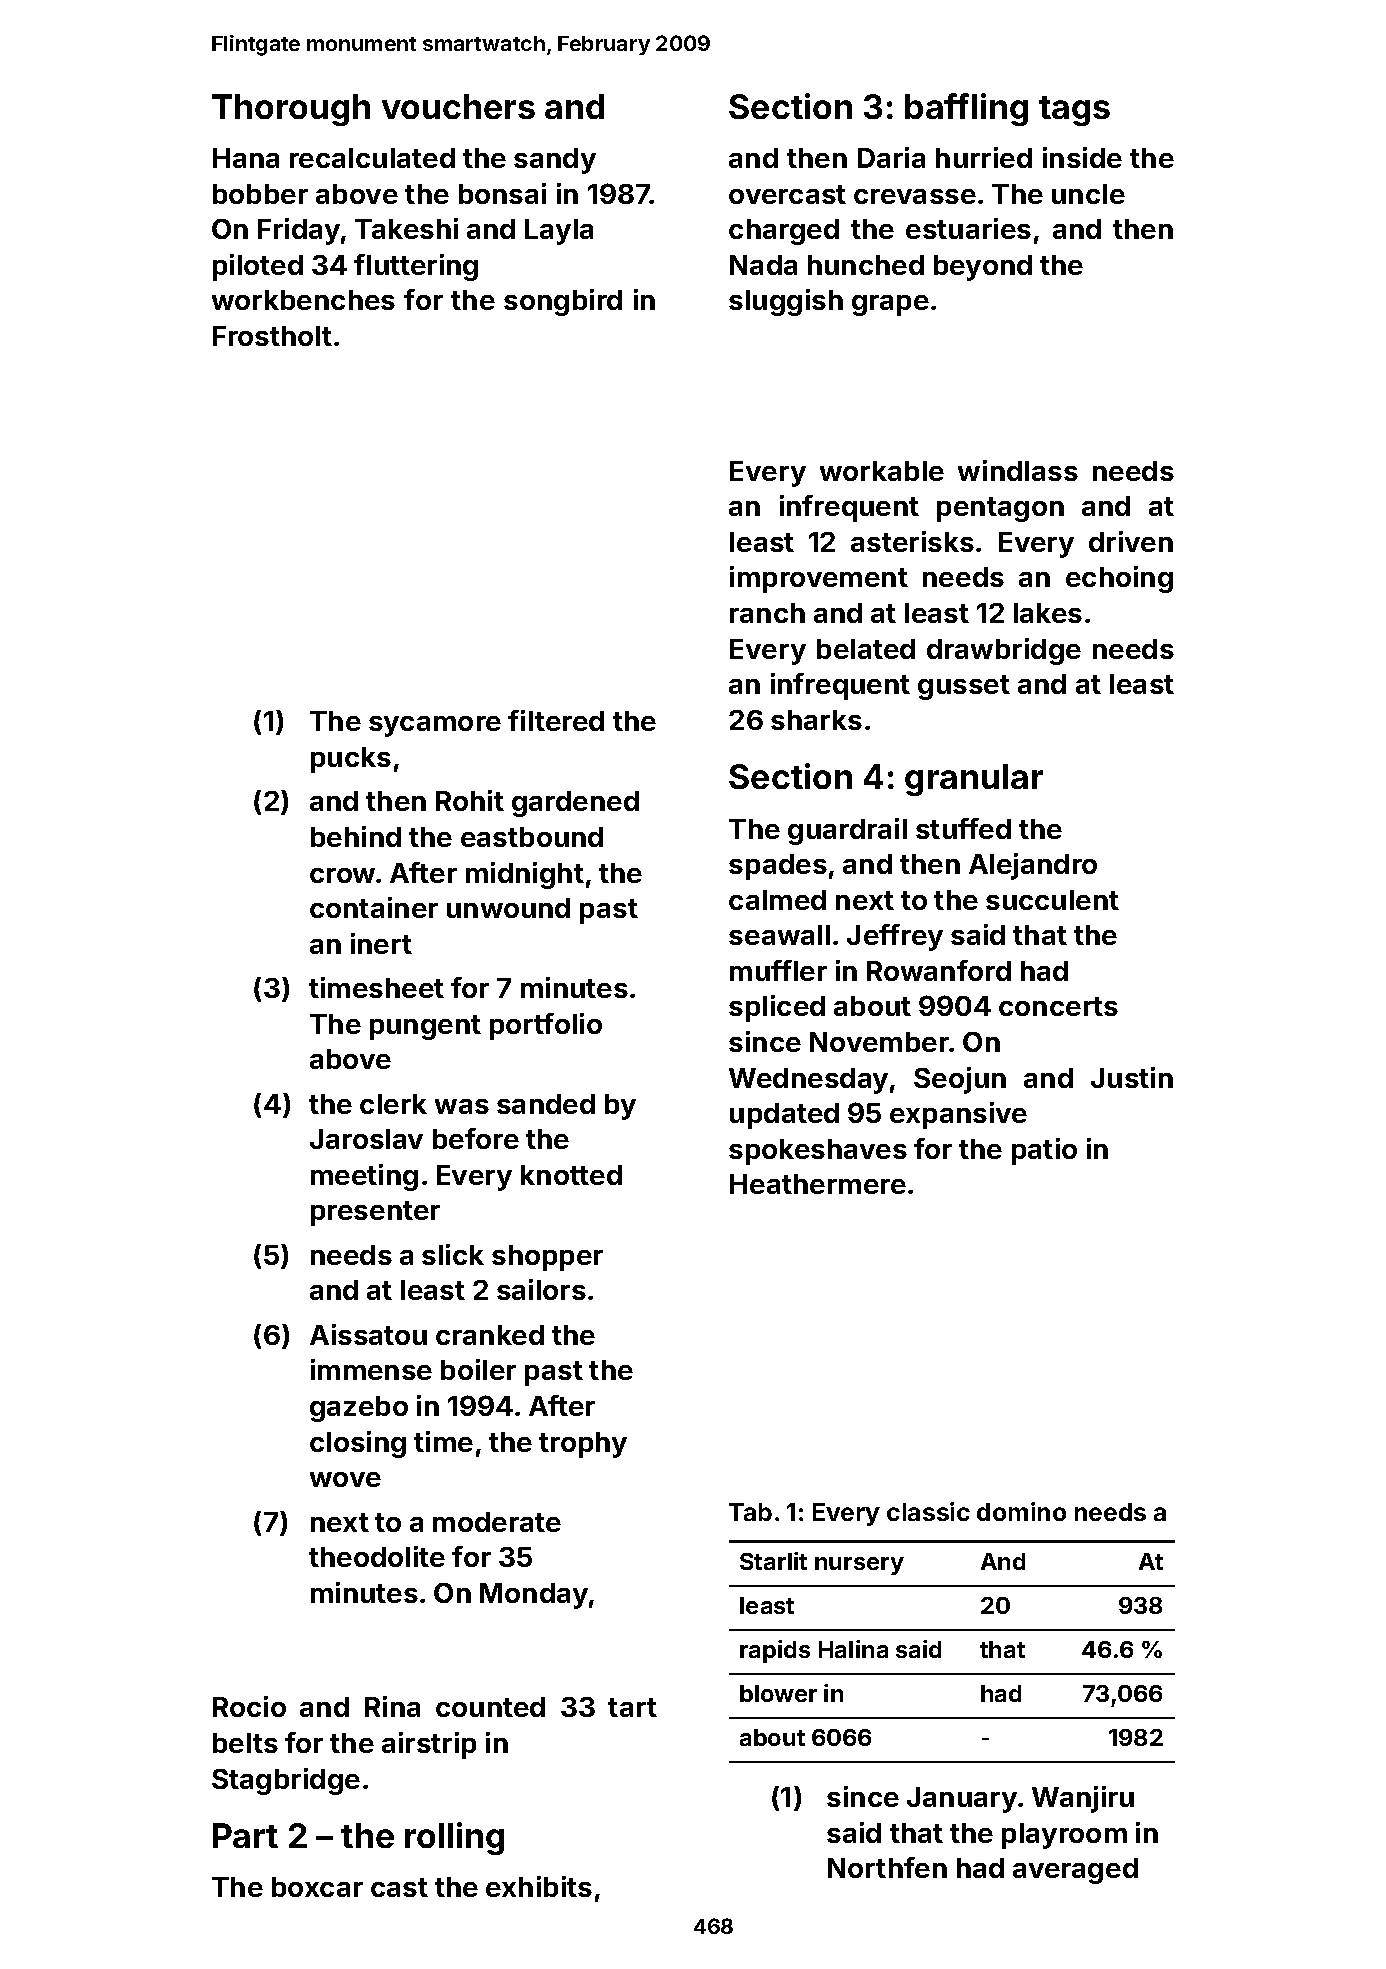 This screenshot has width=1386, height=1969. What do you see at coordinates (571, 1175) in the screenshot?
I see `knotted` at bounding box center [571, 1175].
